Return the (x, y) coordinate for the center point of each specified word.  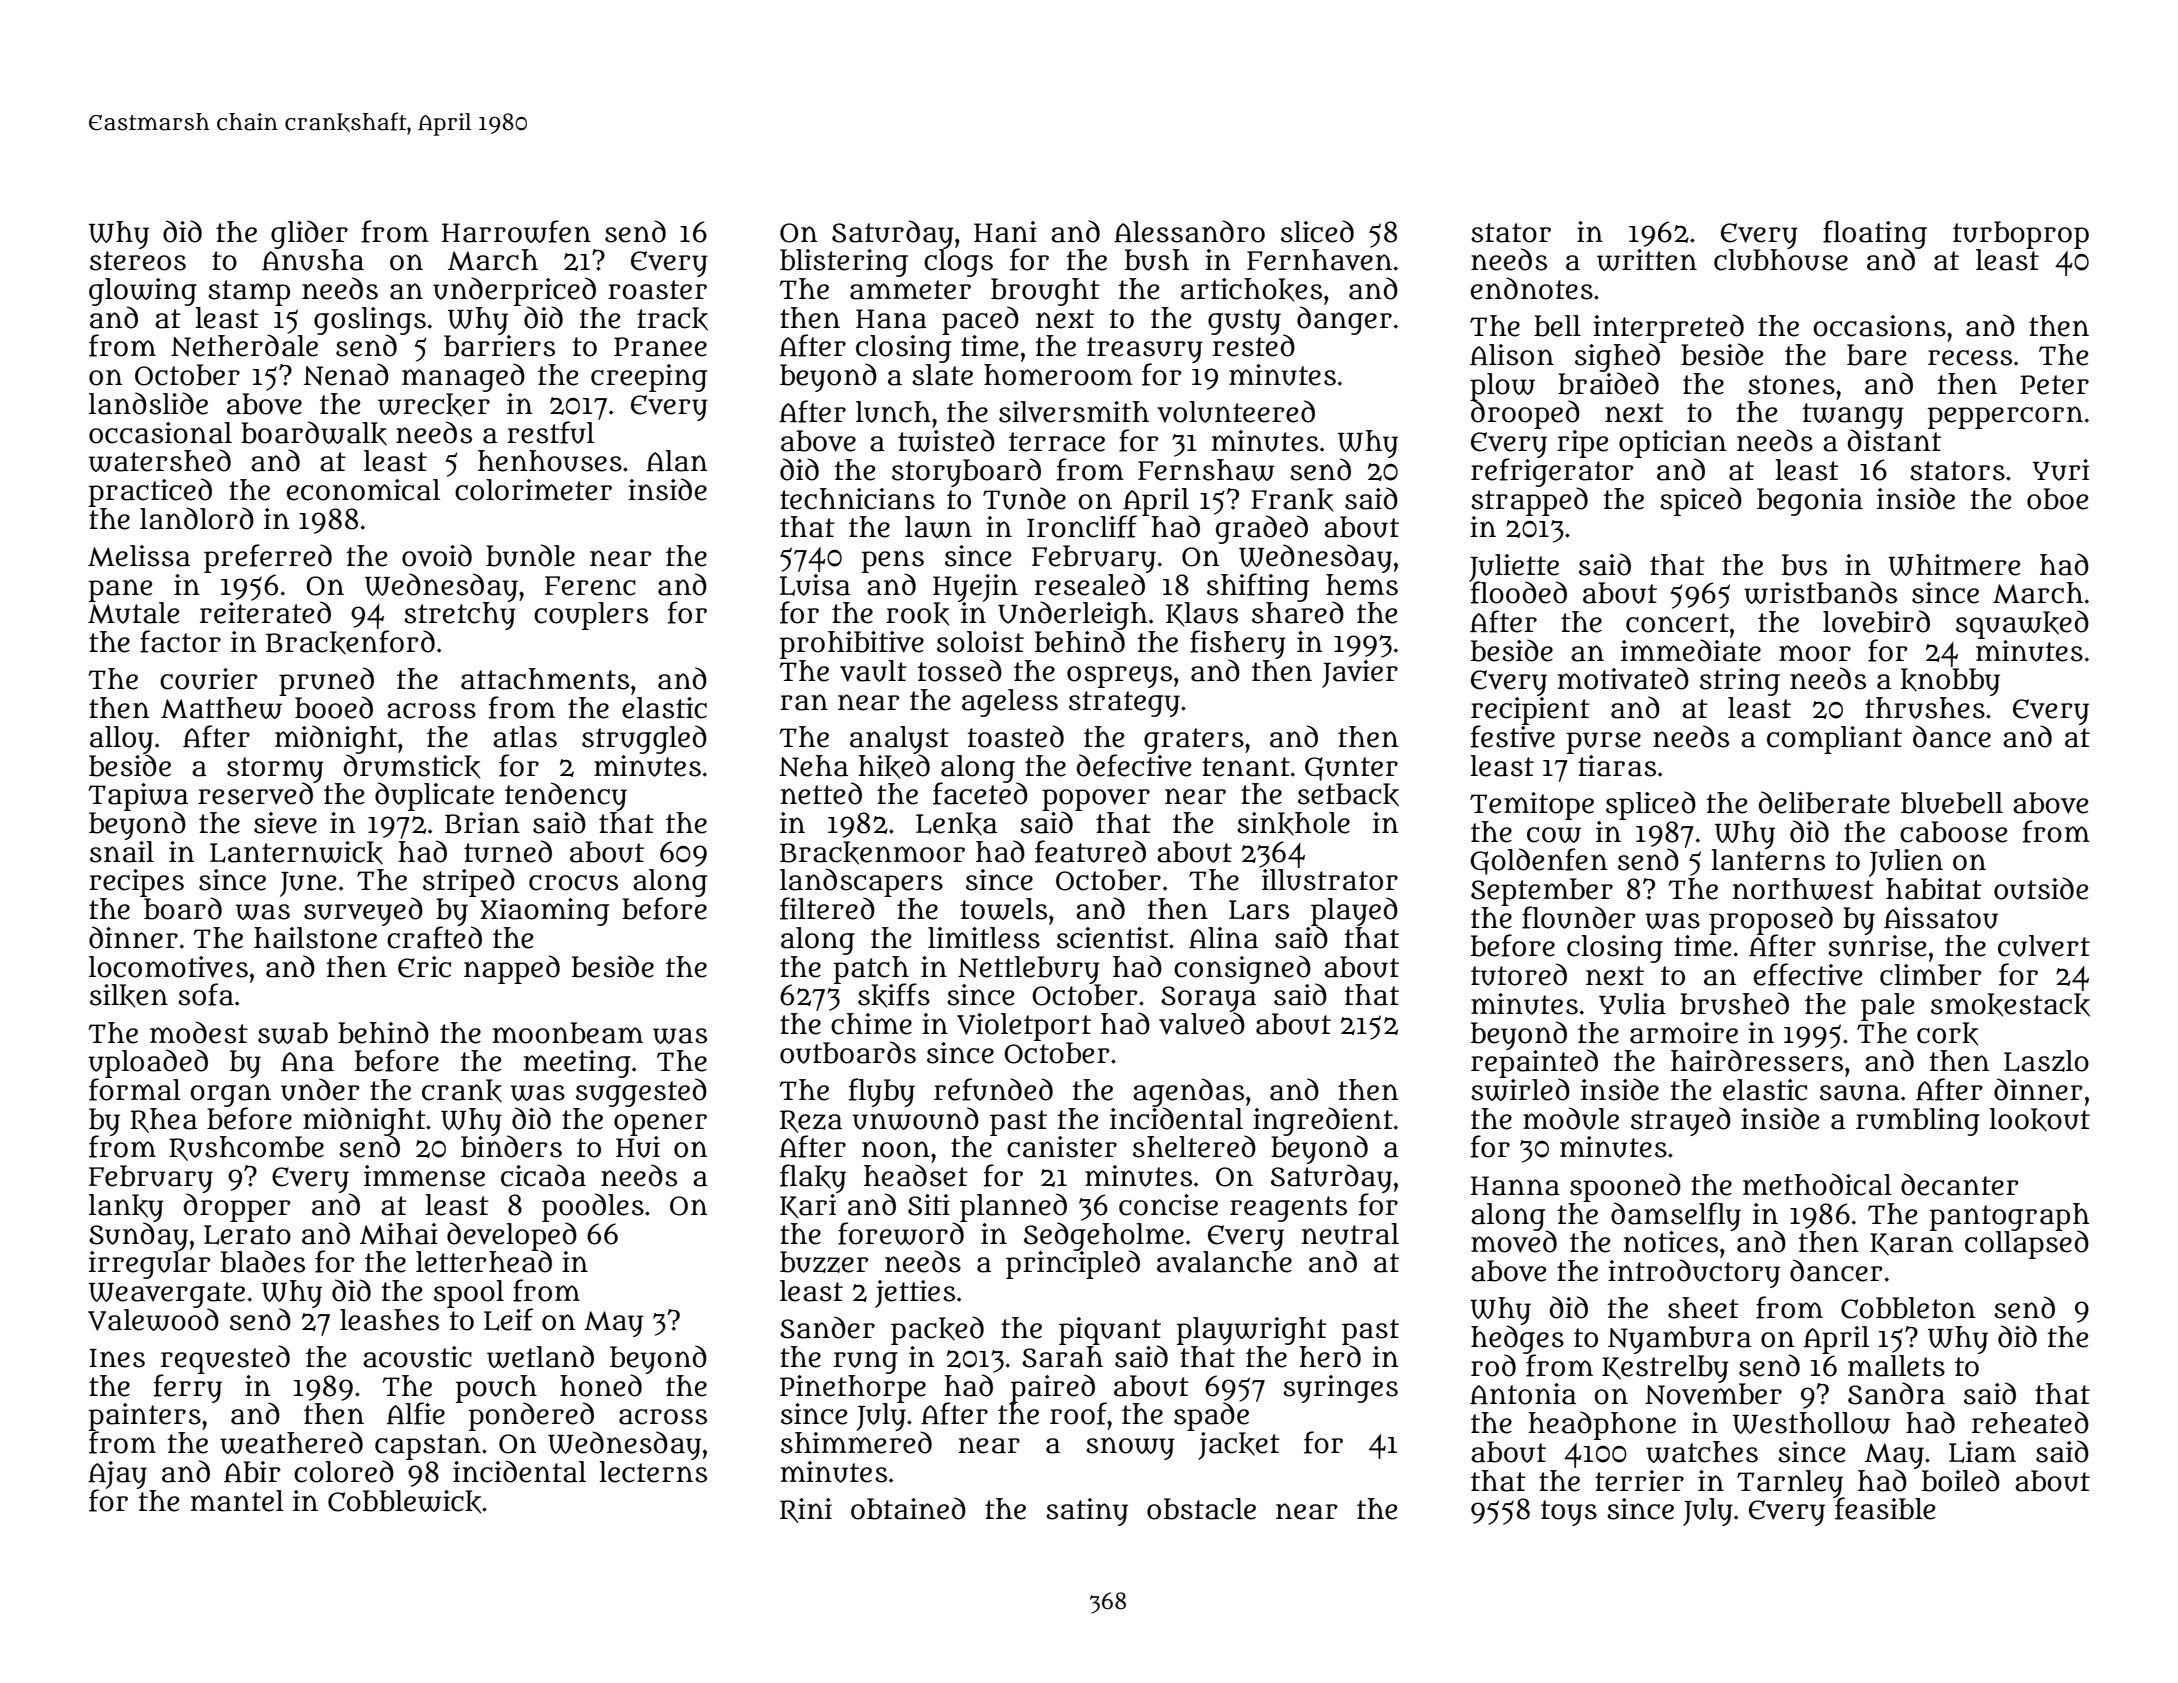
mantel (237, 1501)
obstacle (1201, 1509)
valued (1202, 1023)
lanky (126, 1208)
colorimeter (533, 490)
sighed (1617, 357)
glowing (143, 292)
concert (1677, 623)
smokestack (2010, 1005)
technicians (857, 499)
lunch (893, 412)
